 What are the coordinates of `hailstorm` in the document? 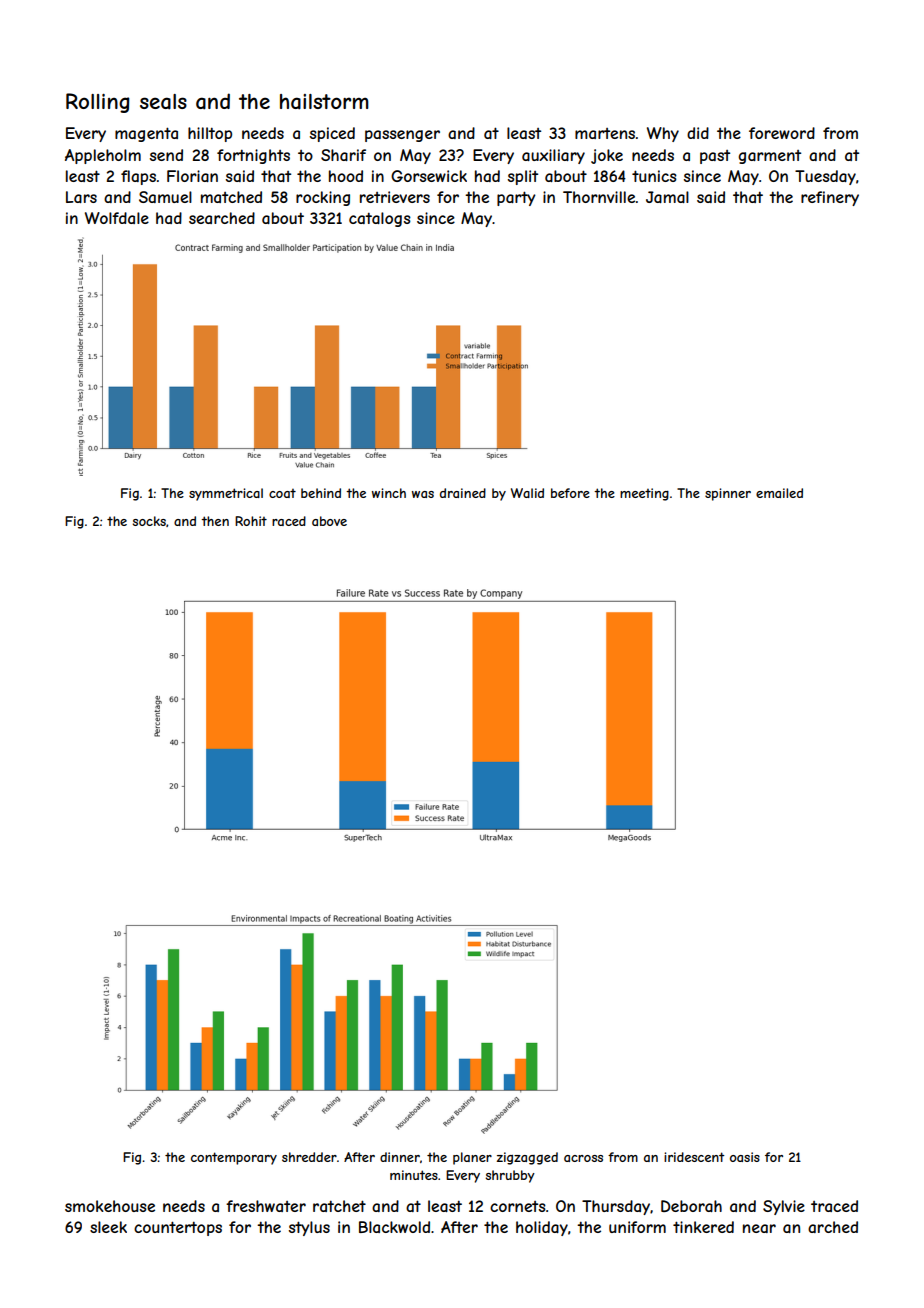 It's located at (324, 102).
